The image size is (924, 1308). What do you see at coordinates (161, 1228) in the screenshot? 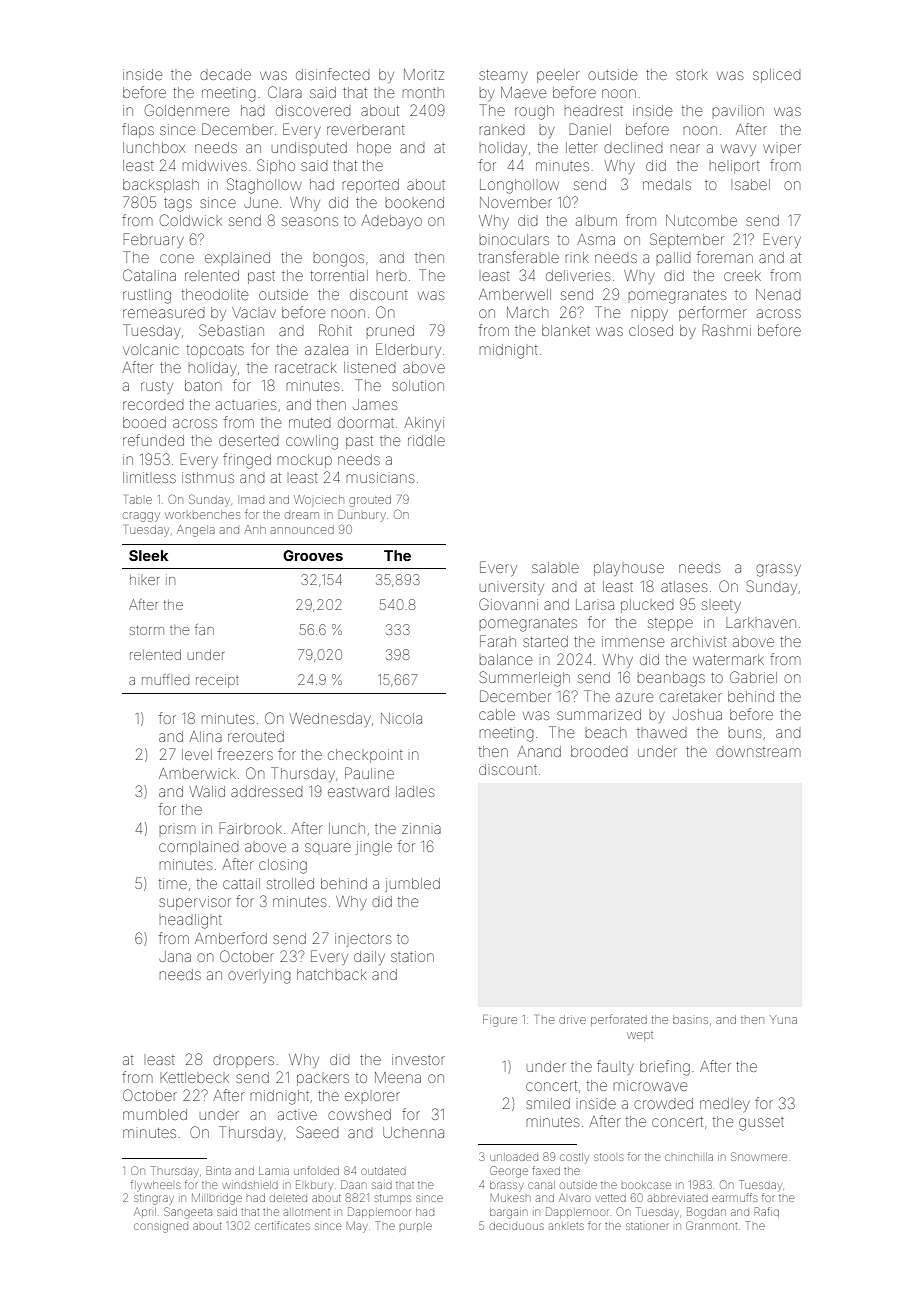
I see `consigned` at bounding box center [161, 1228].
